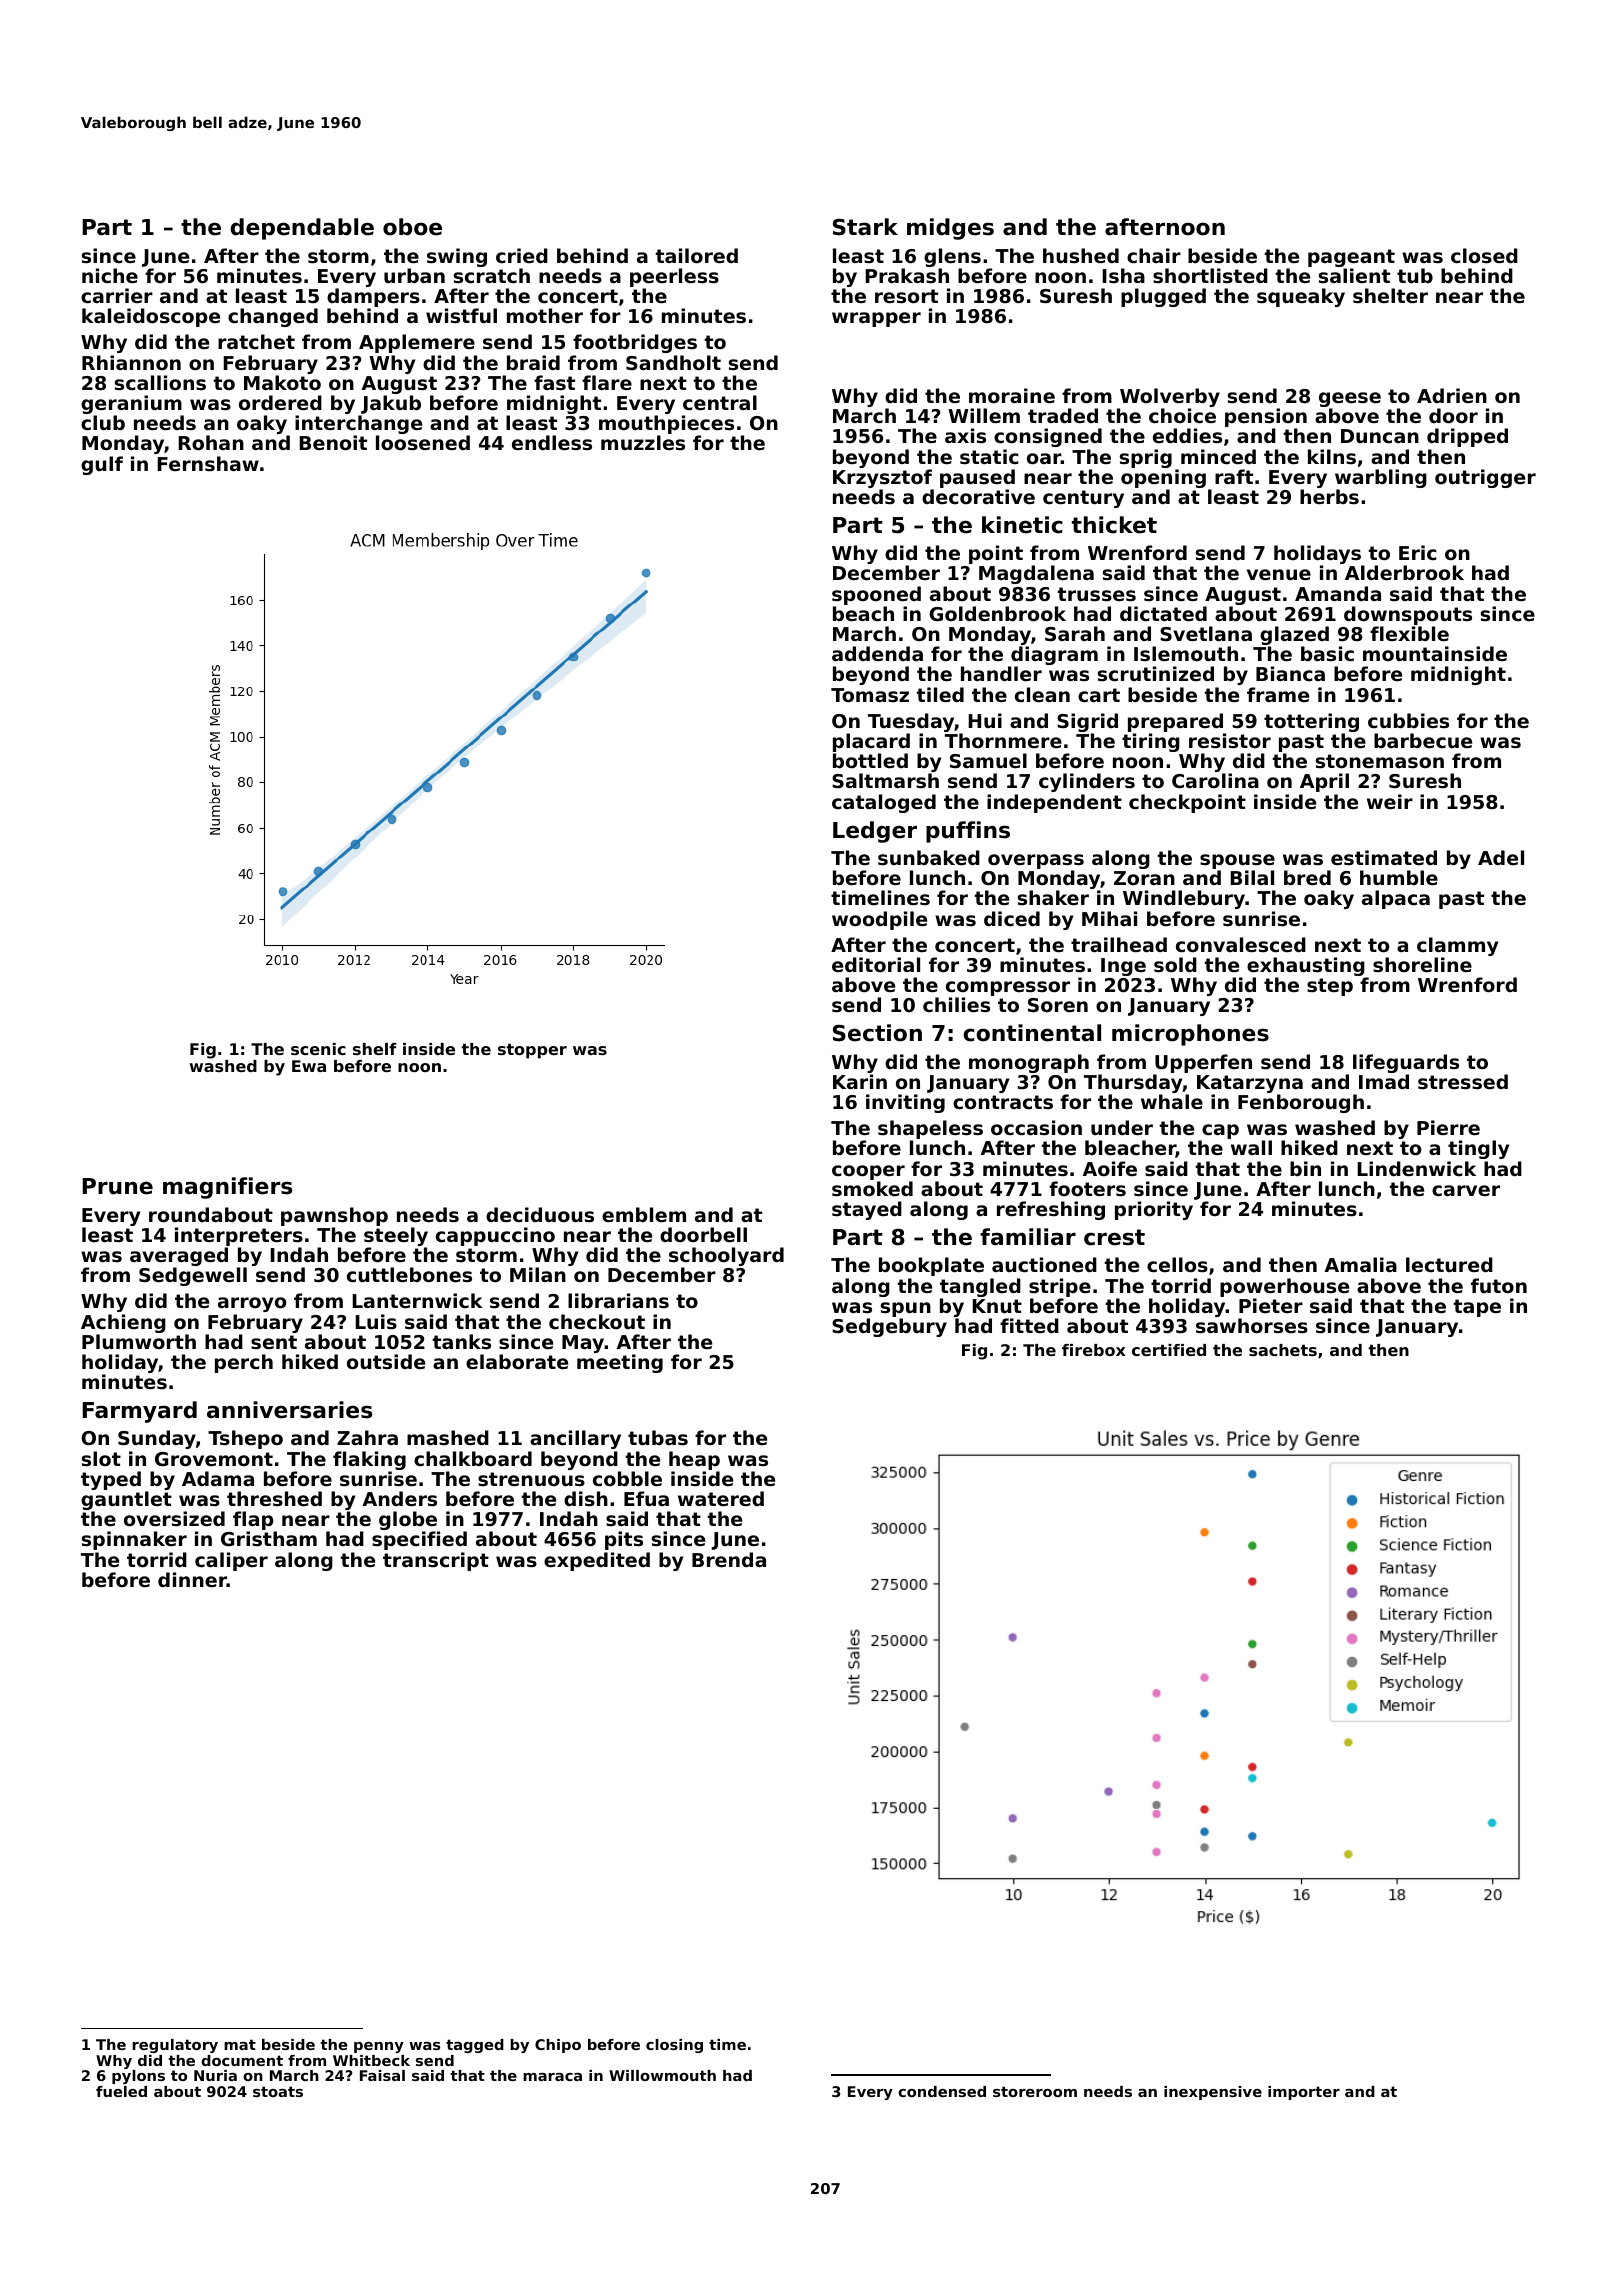 Image resolution: width=1620 pixels, height=2292 pixels. What do you see at coordinates (208, 463) in the page?
I see `Fernshaw` at bounding box center [208, 463].
